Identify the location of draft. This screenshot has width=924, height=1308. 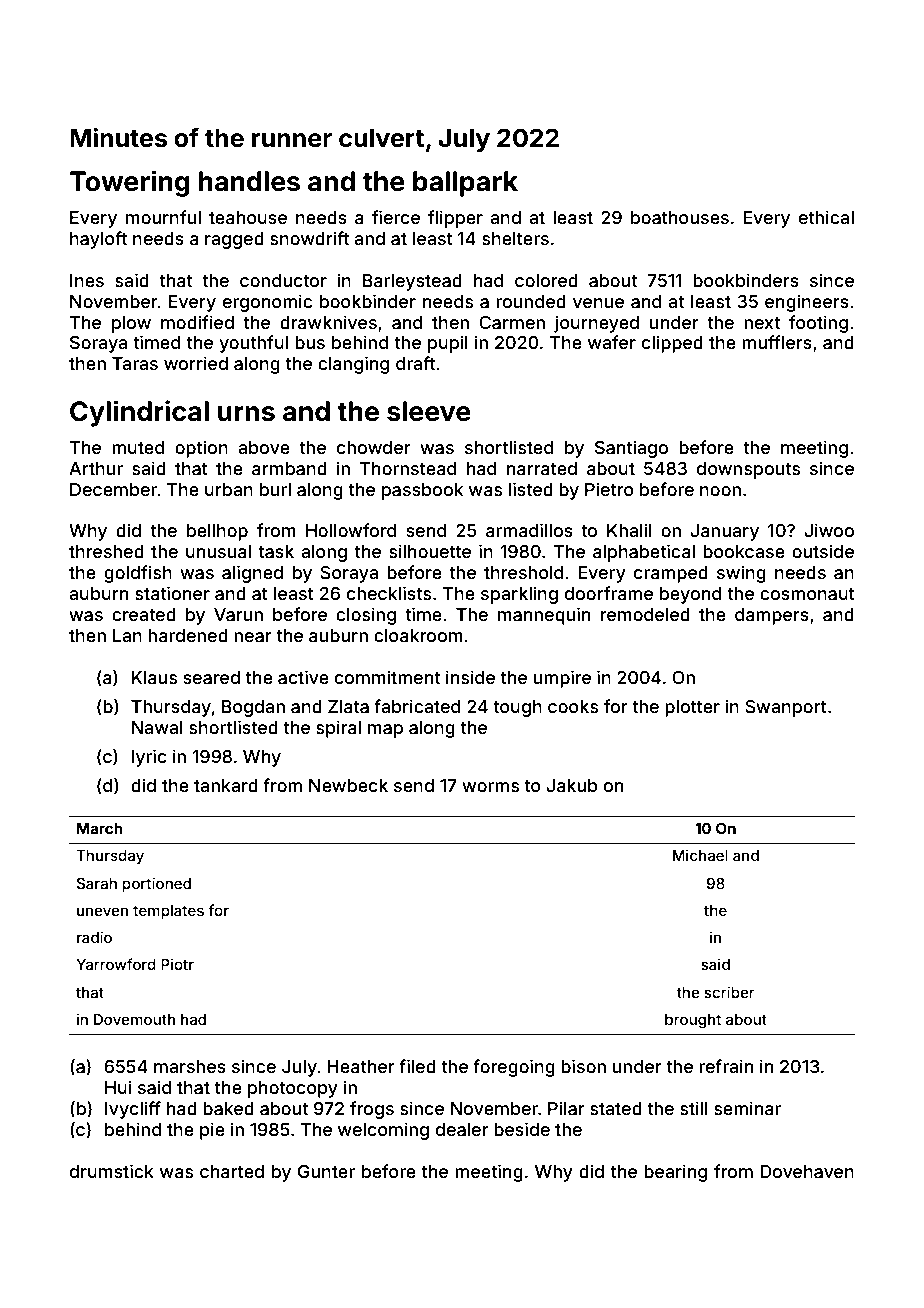
(415, 363).
